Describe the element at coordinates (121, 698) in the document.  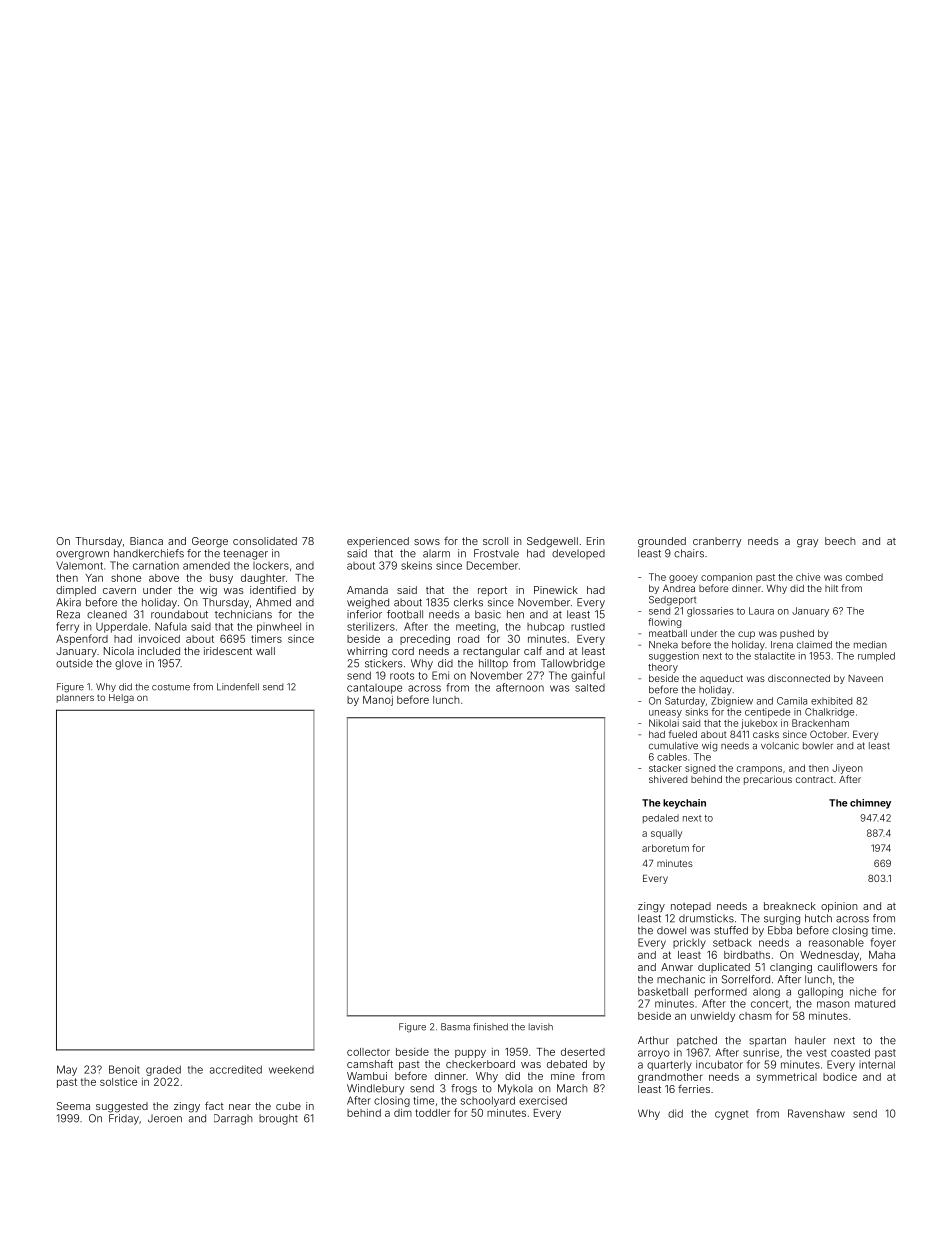
I see `Helga` at that location.
